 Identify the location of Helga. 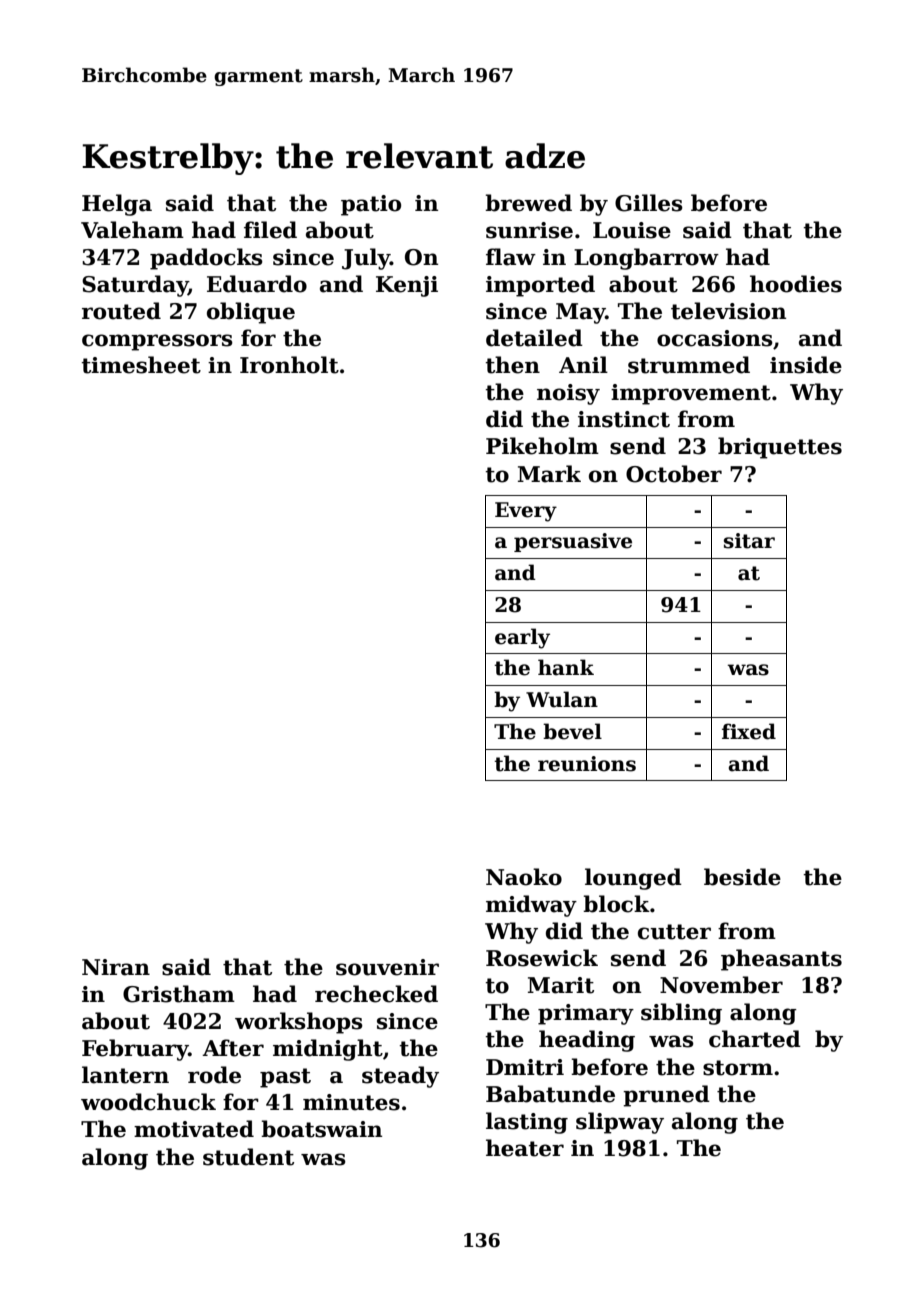
(117, 205).
